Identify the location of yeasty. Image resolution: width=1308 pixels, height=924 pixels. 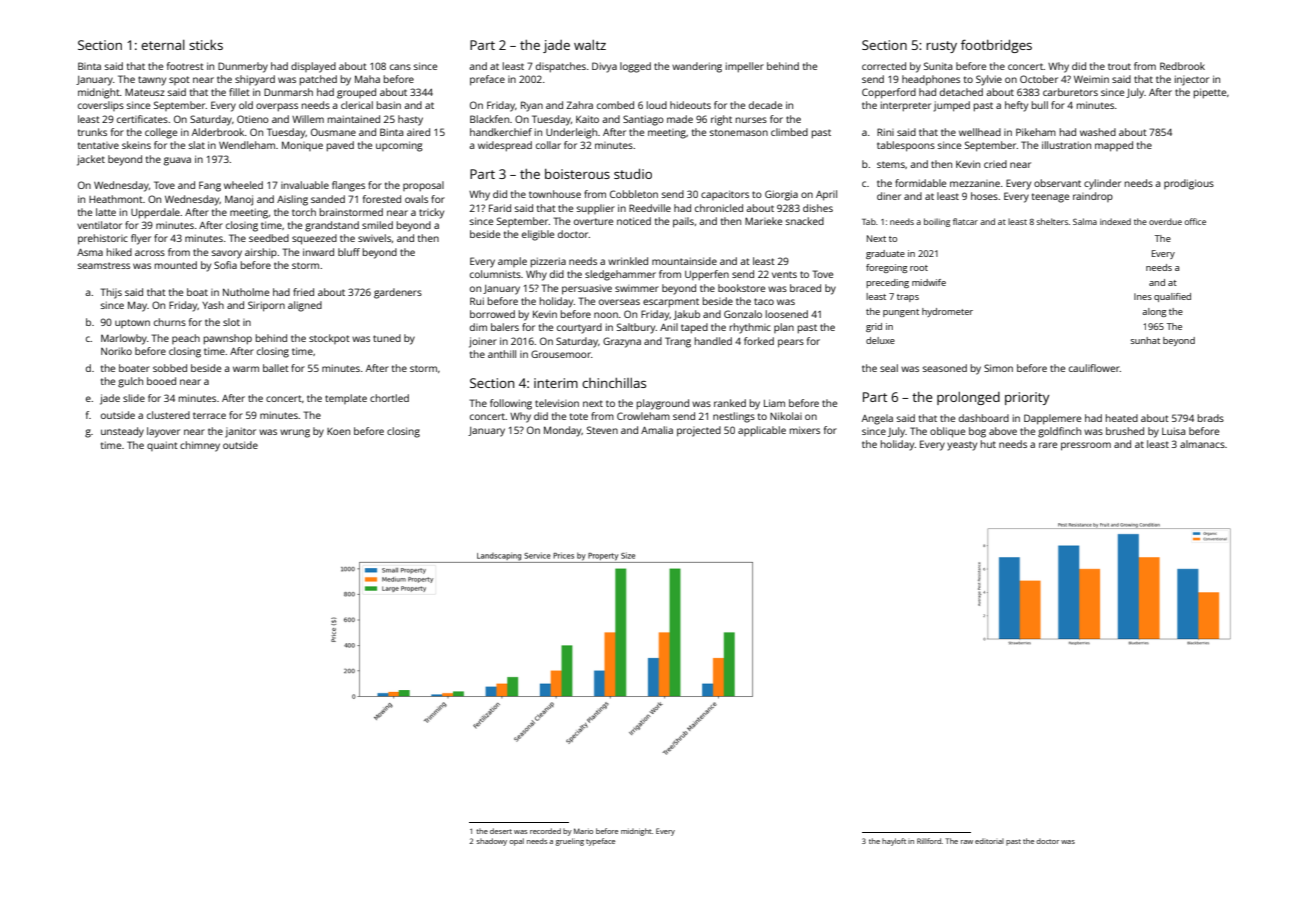
(962, 446).
